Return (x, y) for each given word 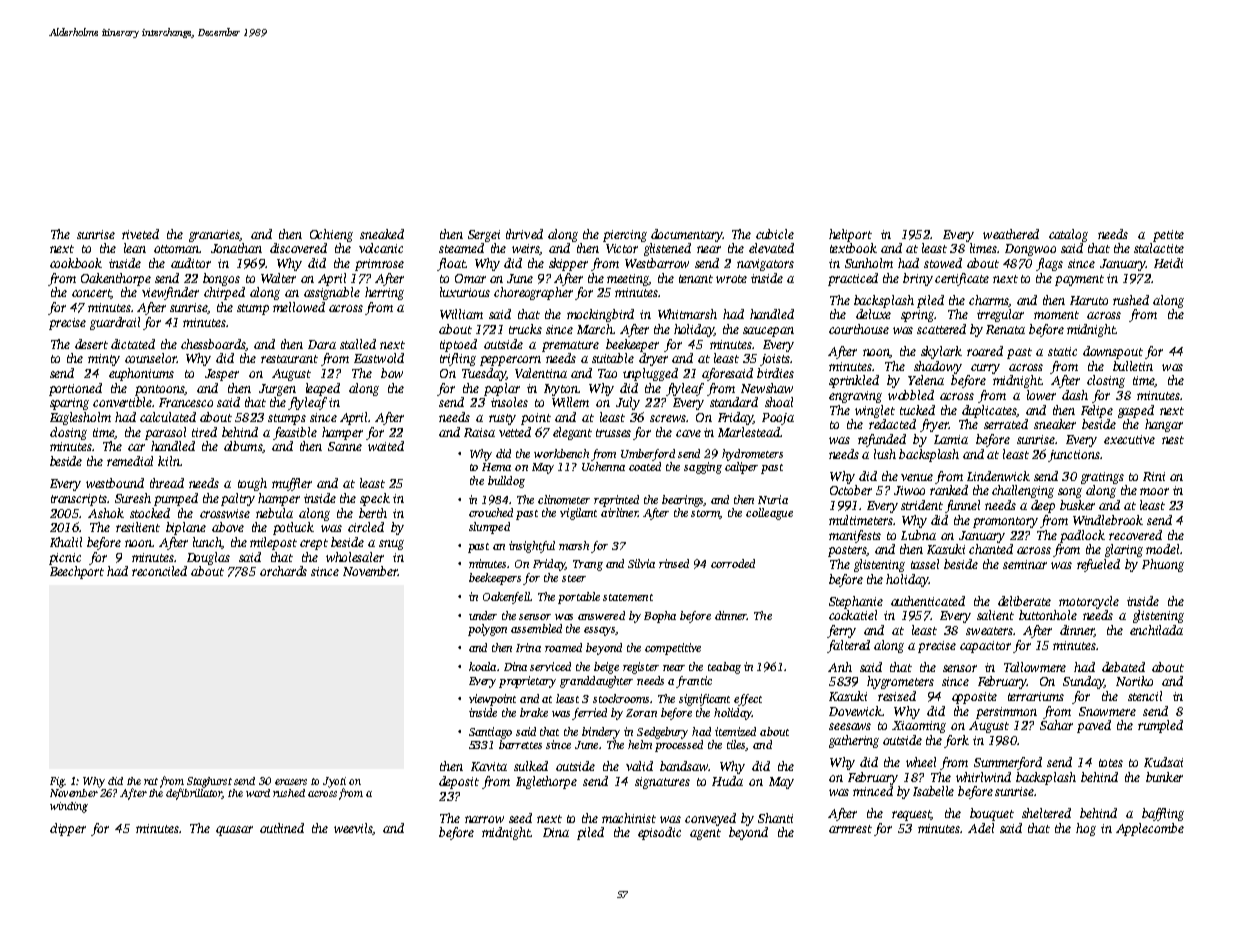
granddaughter (596, 682)
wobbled (911, 395)
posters (847, 551)
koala (482, 666)
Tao (607, 373)
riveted (140, 234)
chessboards (213, 344)
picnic (65, 559)
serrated (1006, 424)
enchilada (1156, 630)
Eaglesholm (80, 418)
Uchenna (603, 466)
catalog (1068, 235)
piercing (625, 236)
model (1162, 549)
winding (69, 807)
